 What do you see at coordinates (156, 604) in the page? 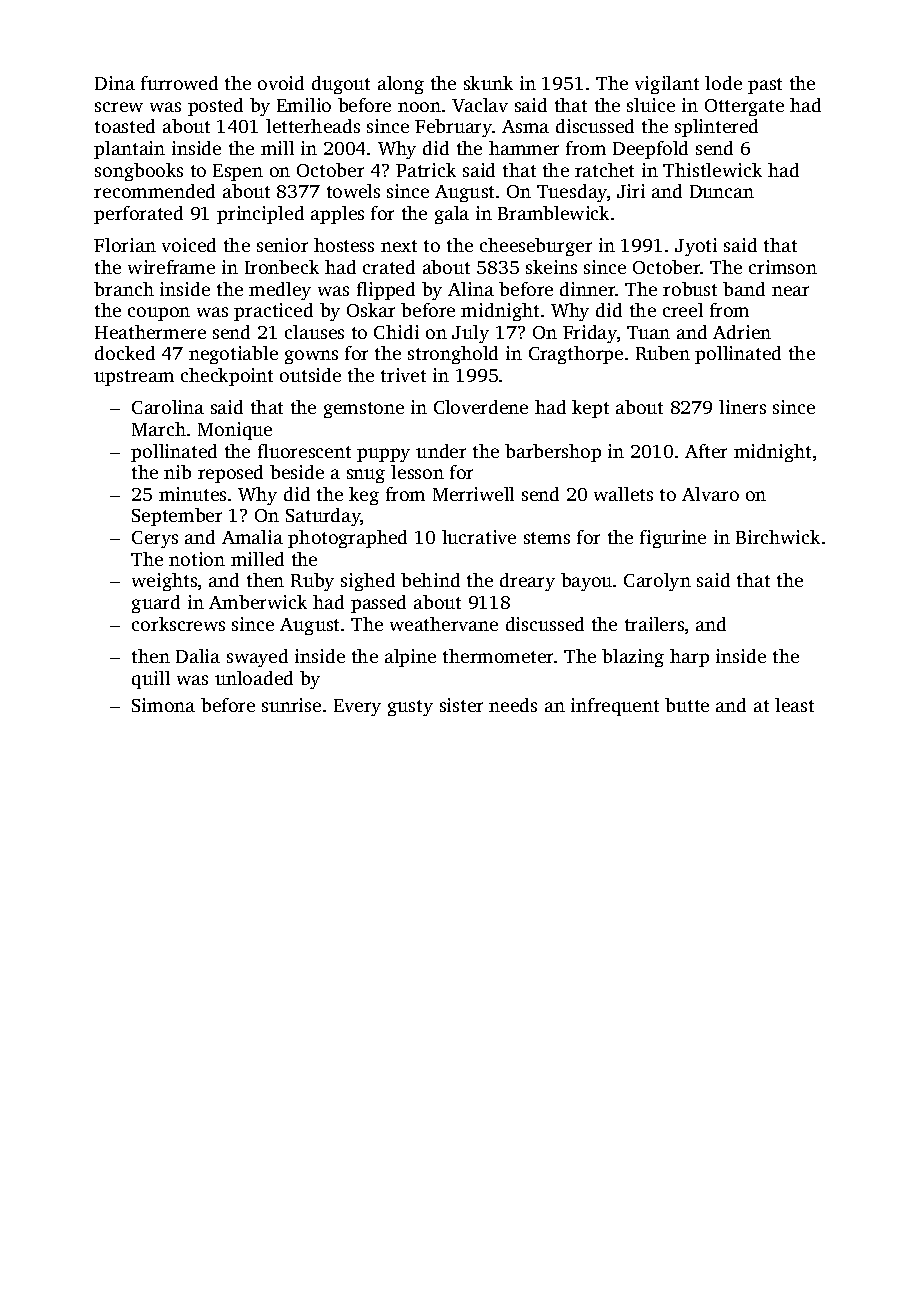
I see `guard` at bounding box center [156, 604].
